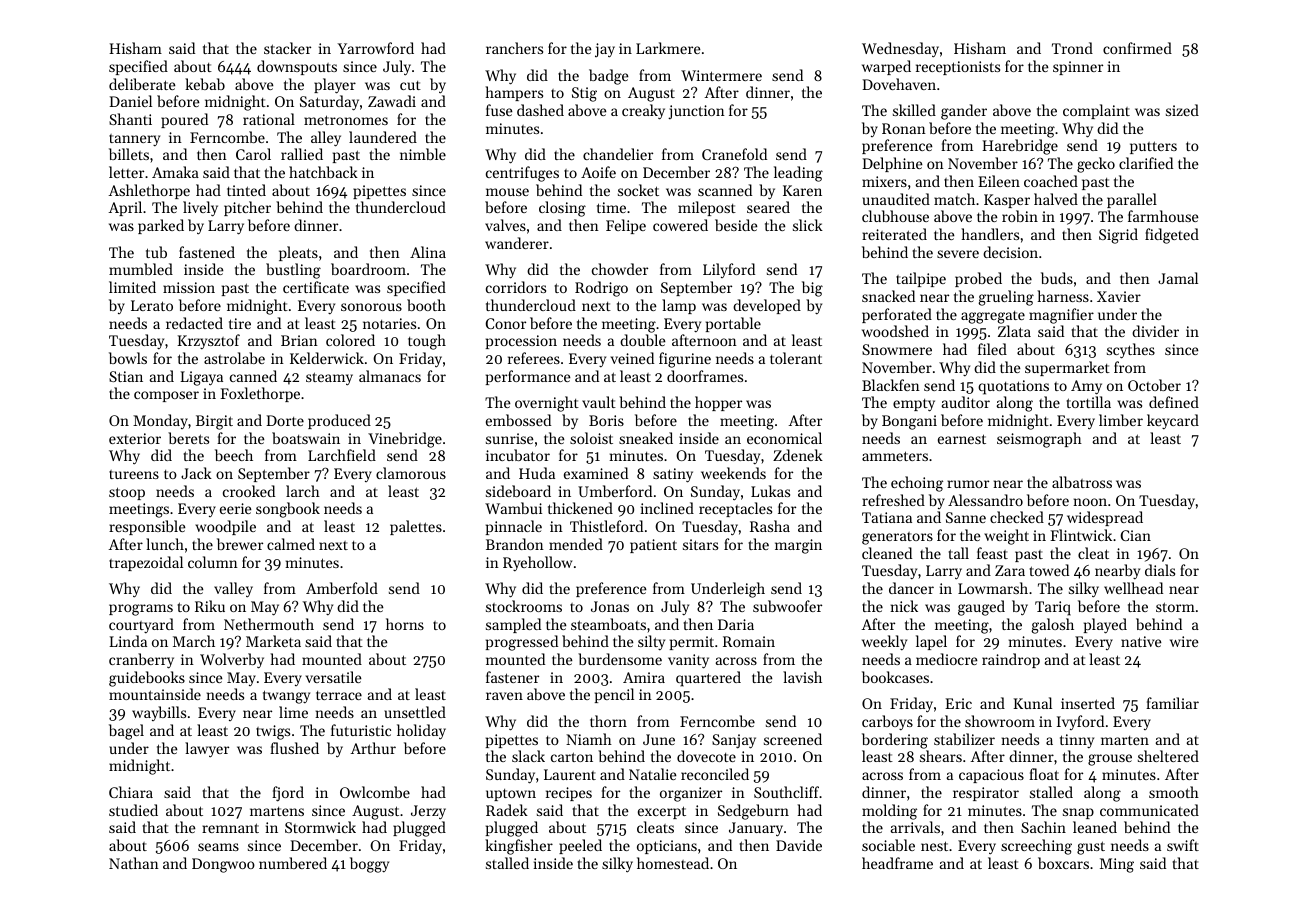 The height and width of the page is (924, 1308). Describe the element at coordinates (1154, 385) in the page. I see `October` at that location.
